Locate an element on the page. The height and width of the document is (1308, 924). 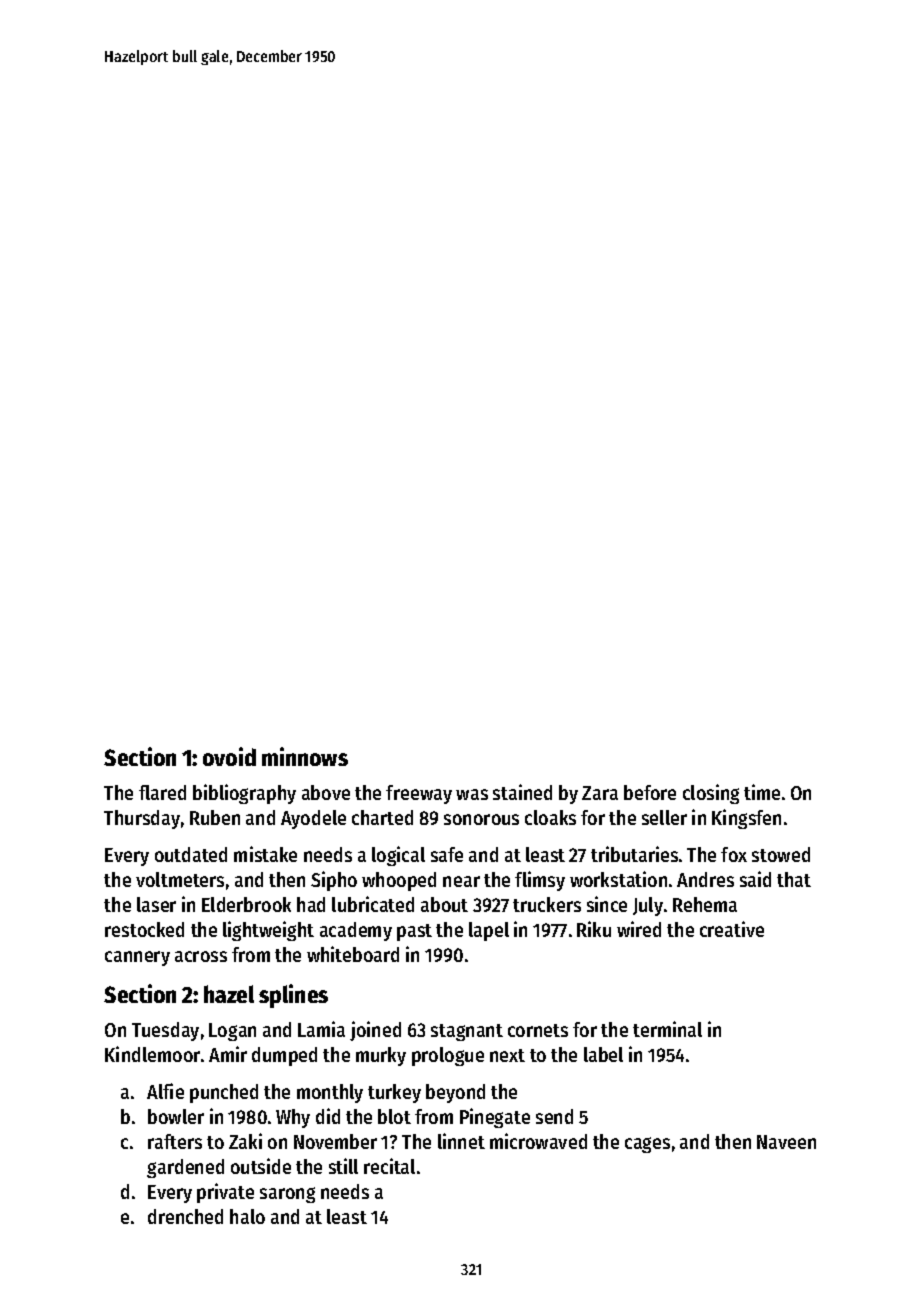
lapel is located at coordinates (489, 931).
